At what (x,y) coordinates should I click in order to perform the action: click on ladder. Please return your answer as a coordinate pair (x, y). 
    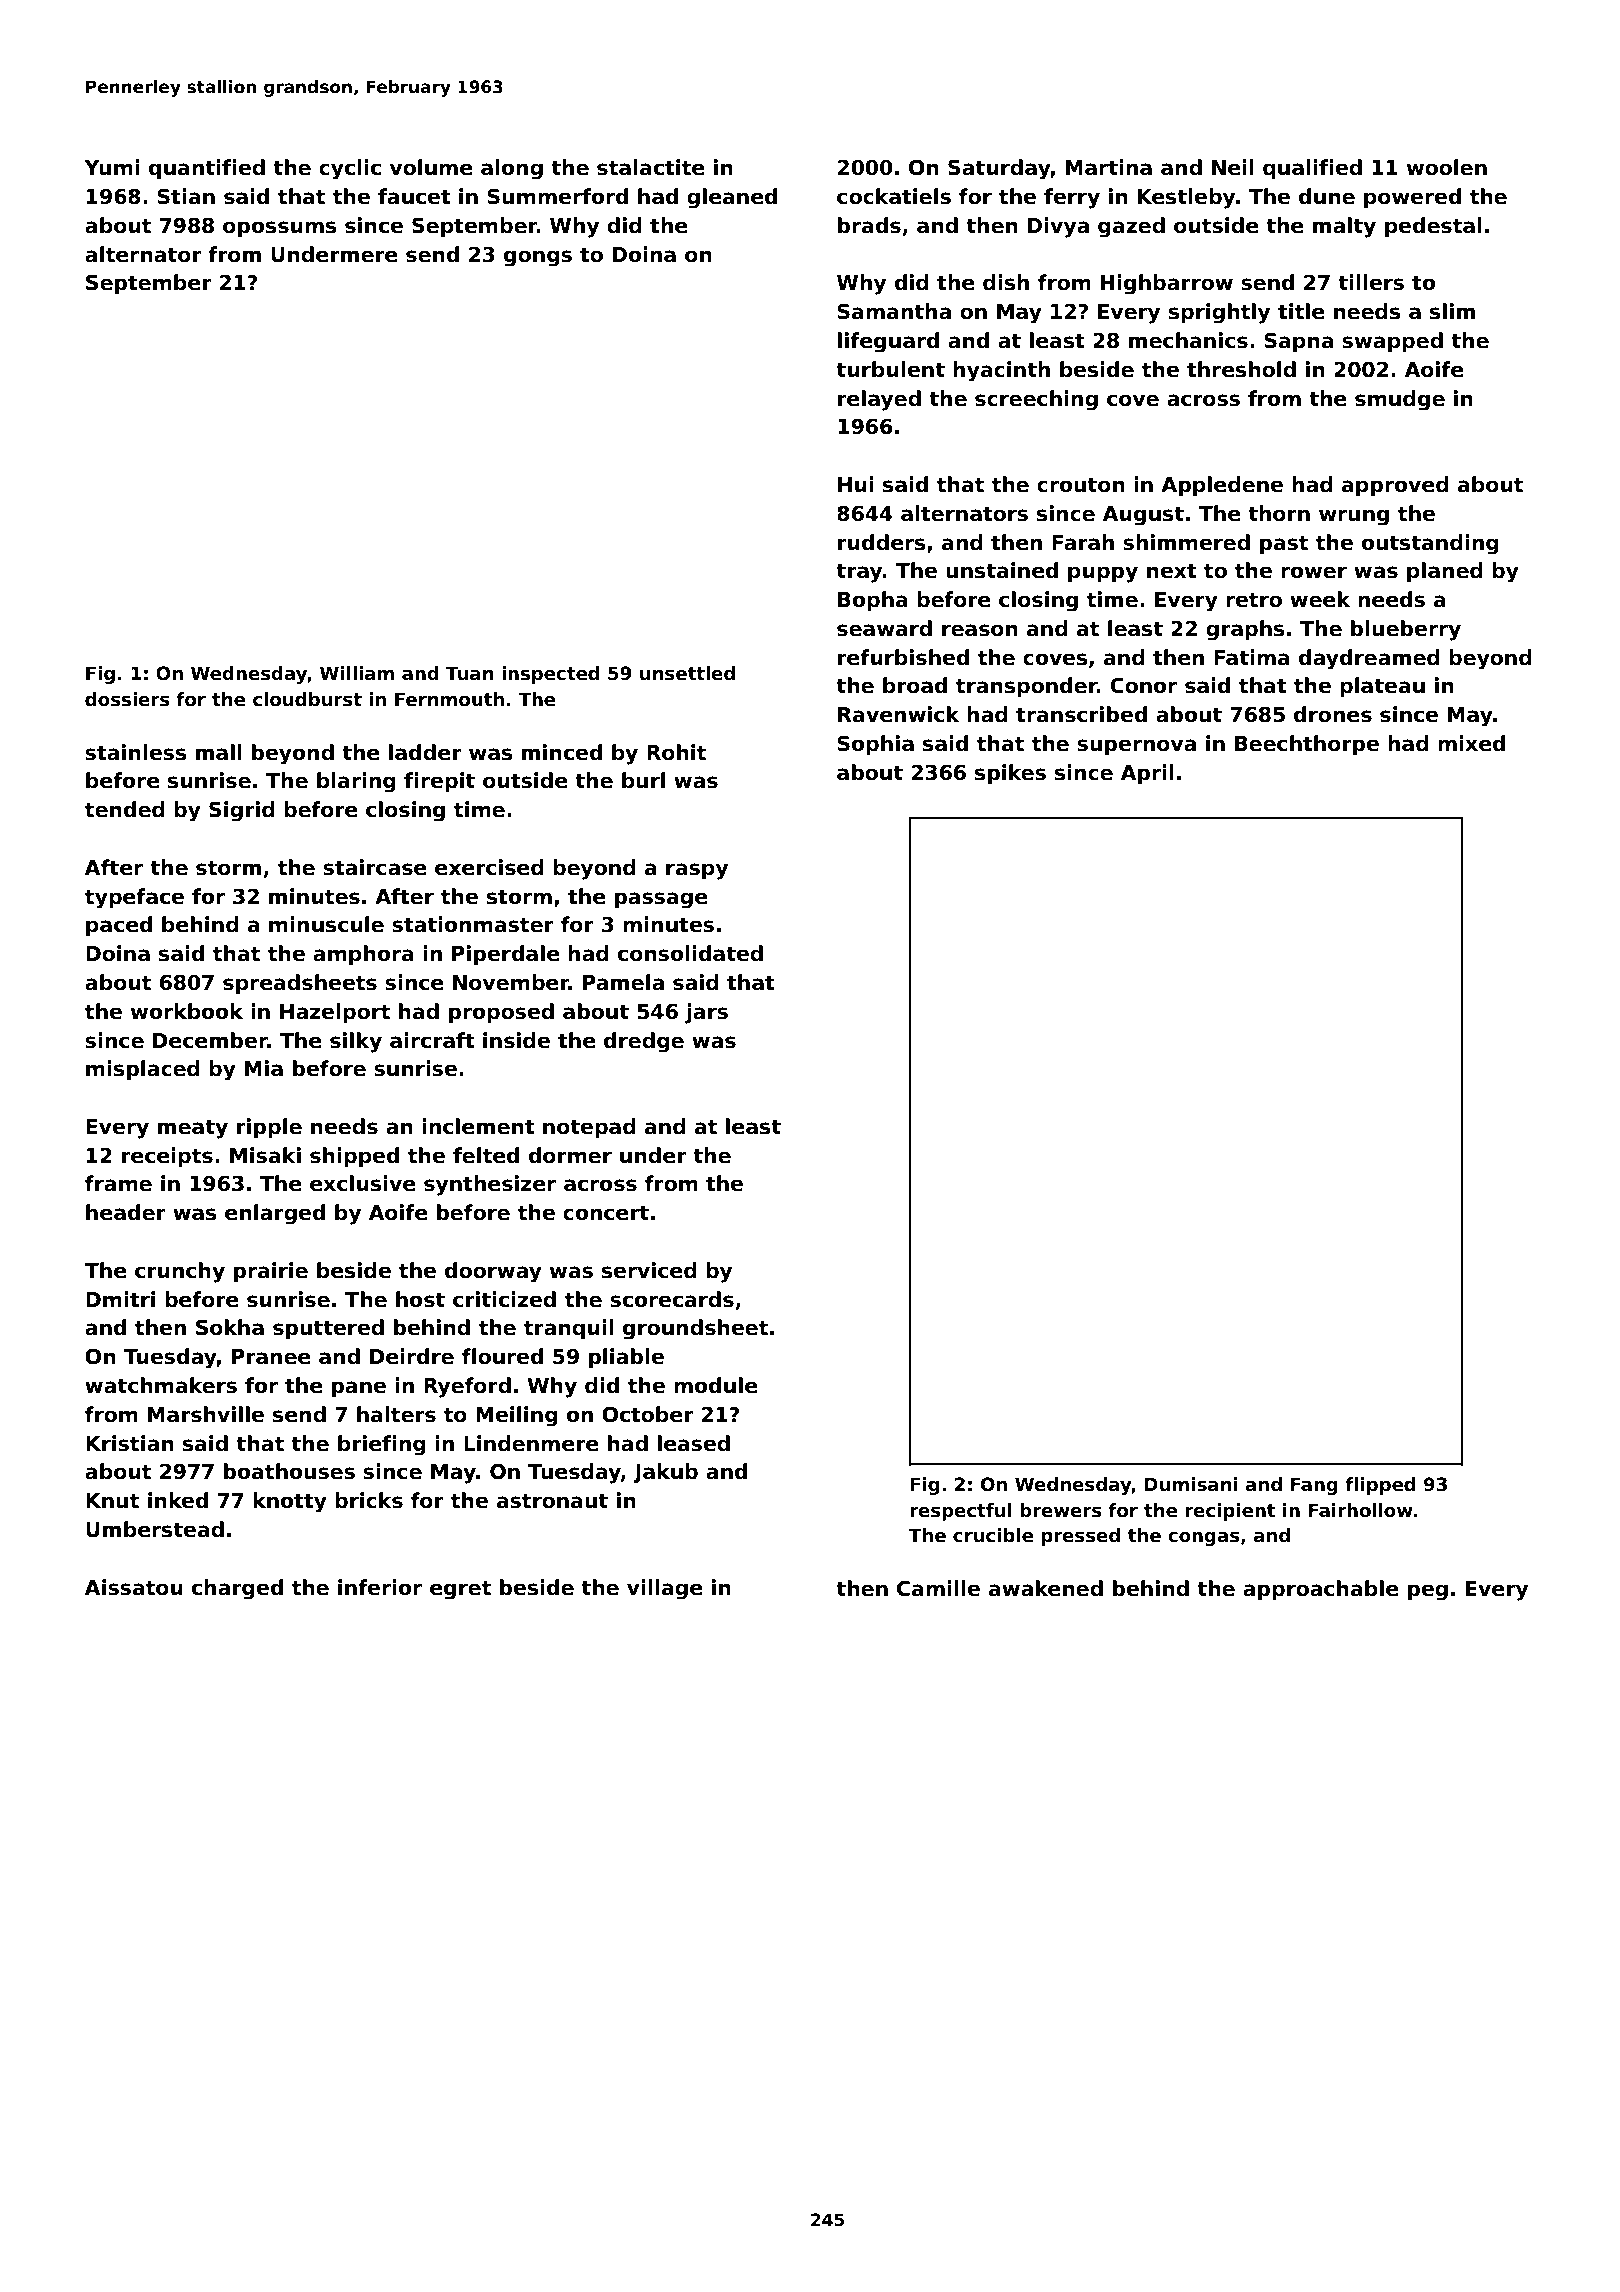
    Looking at the image, I should click on (425, 752).
